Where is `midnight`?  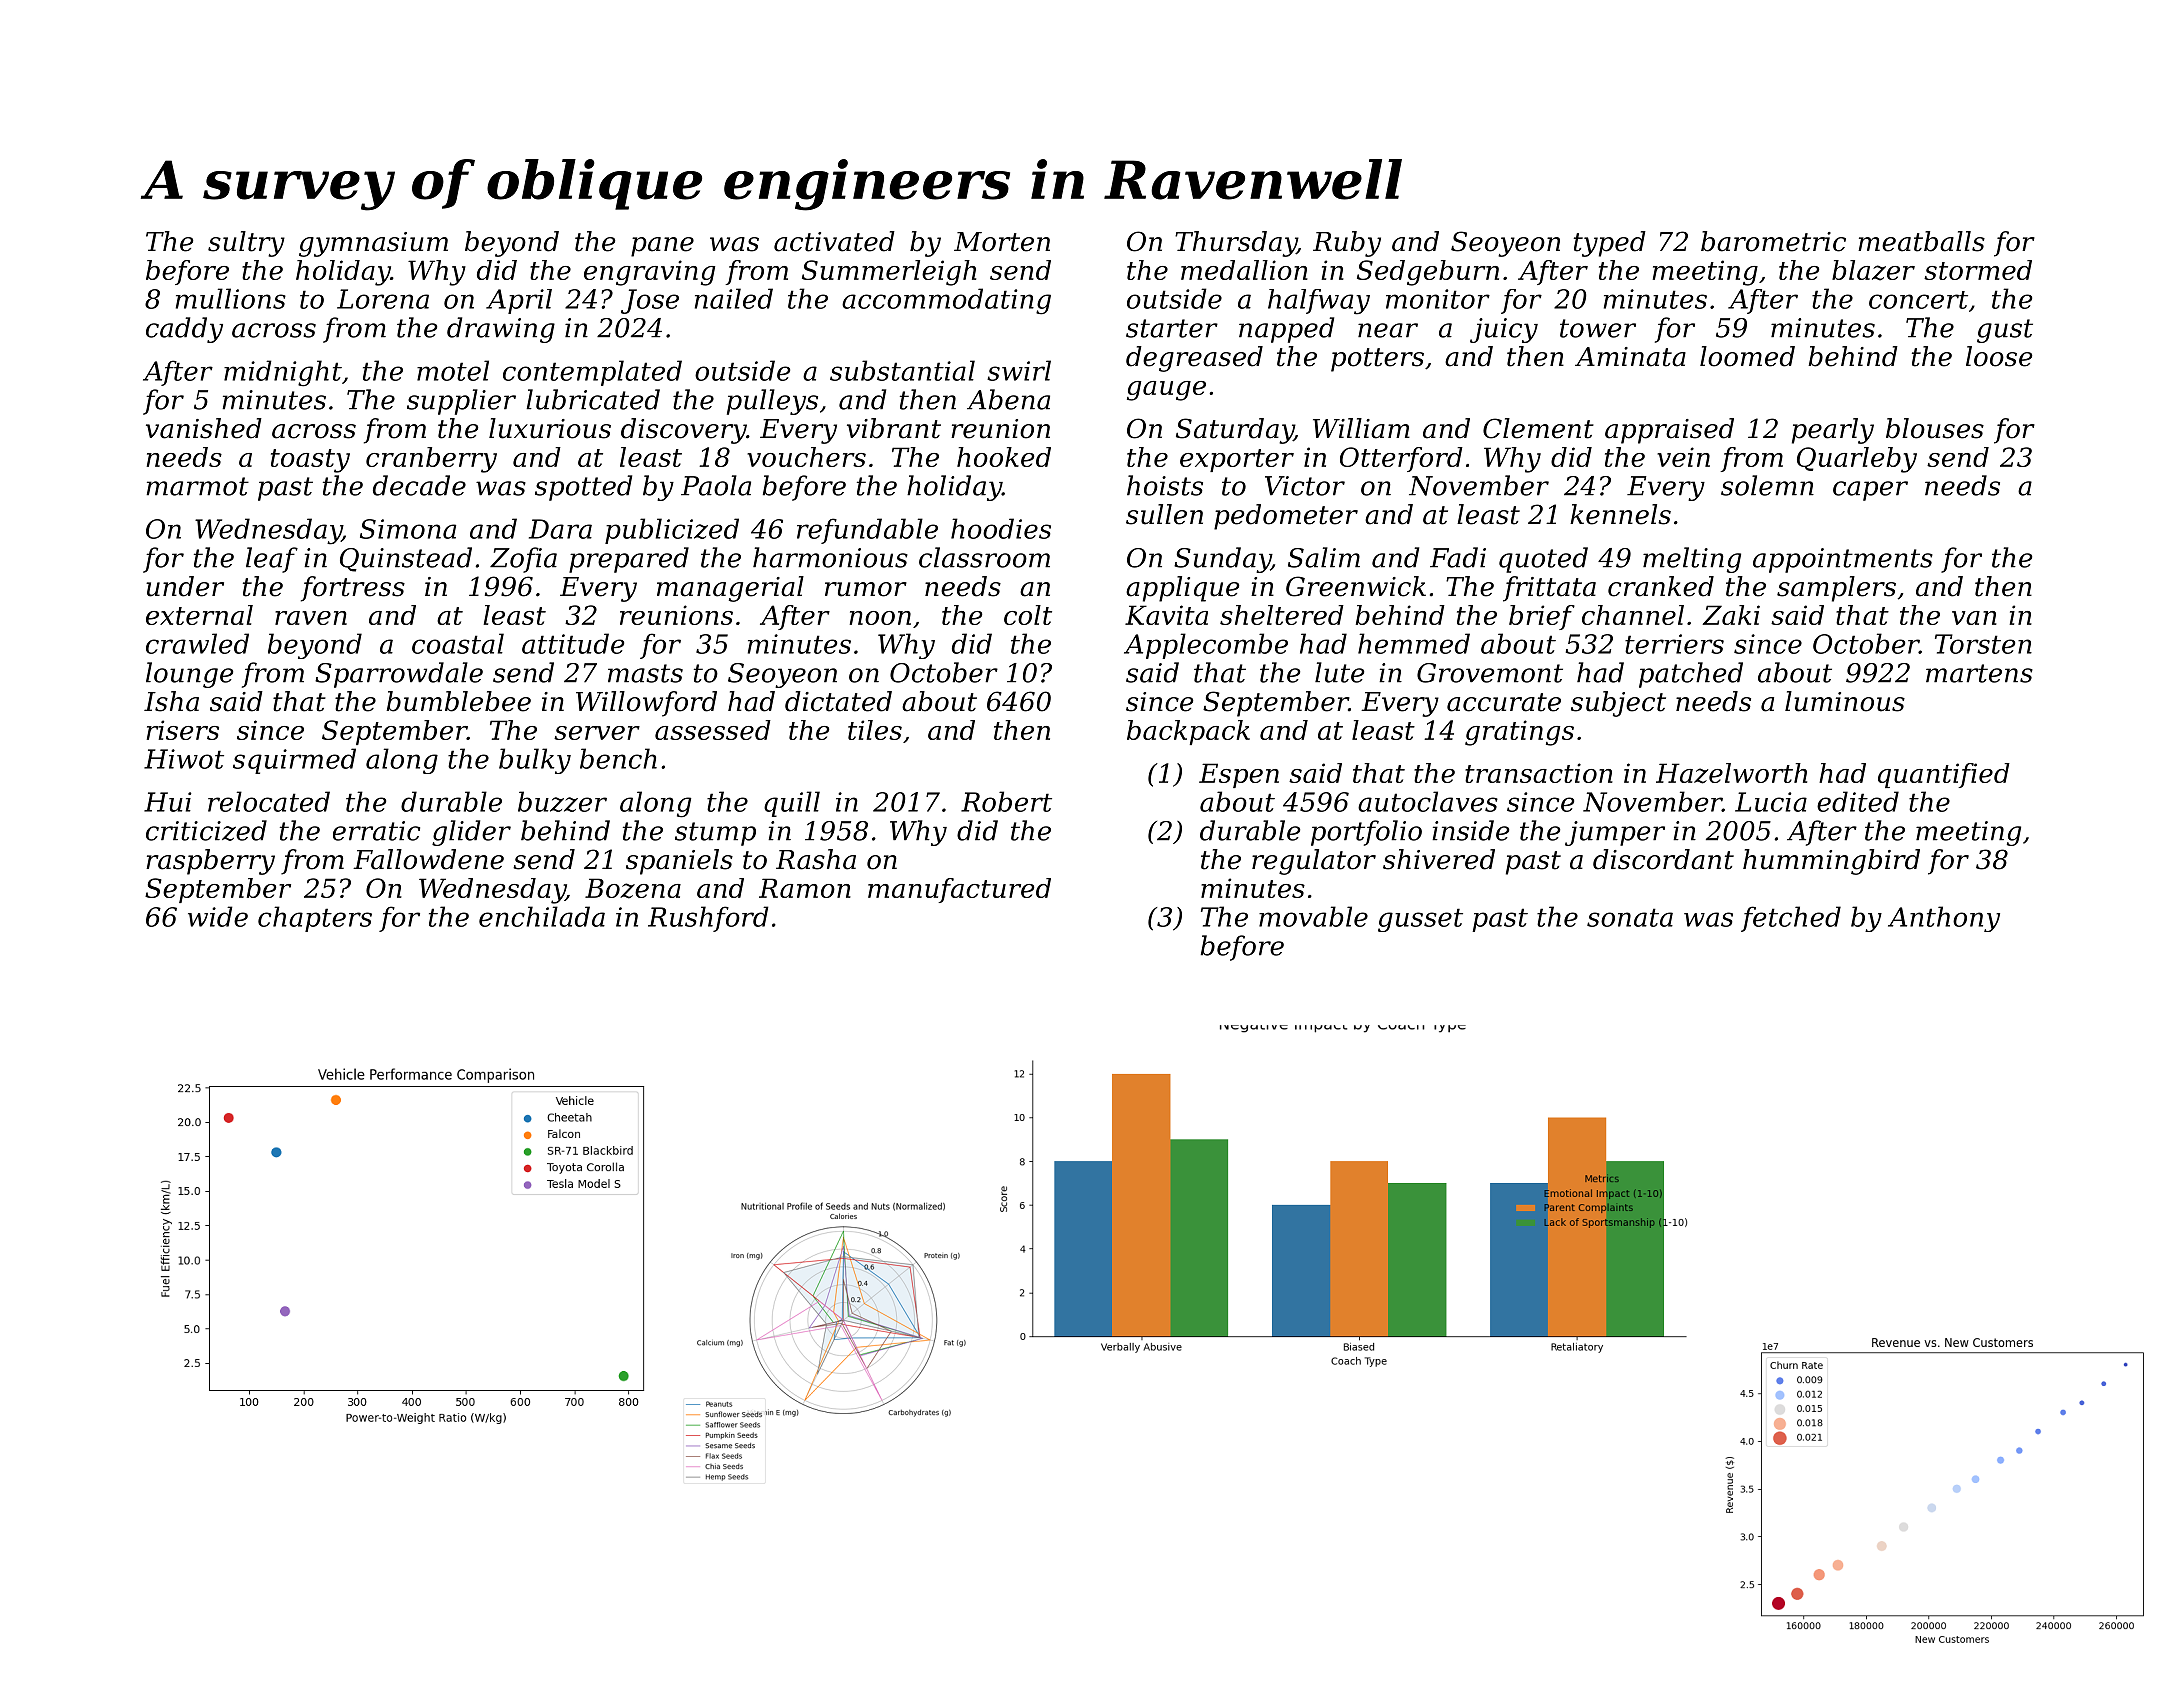 midnight is located at coordinates (283, 373).
